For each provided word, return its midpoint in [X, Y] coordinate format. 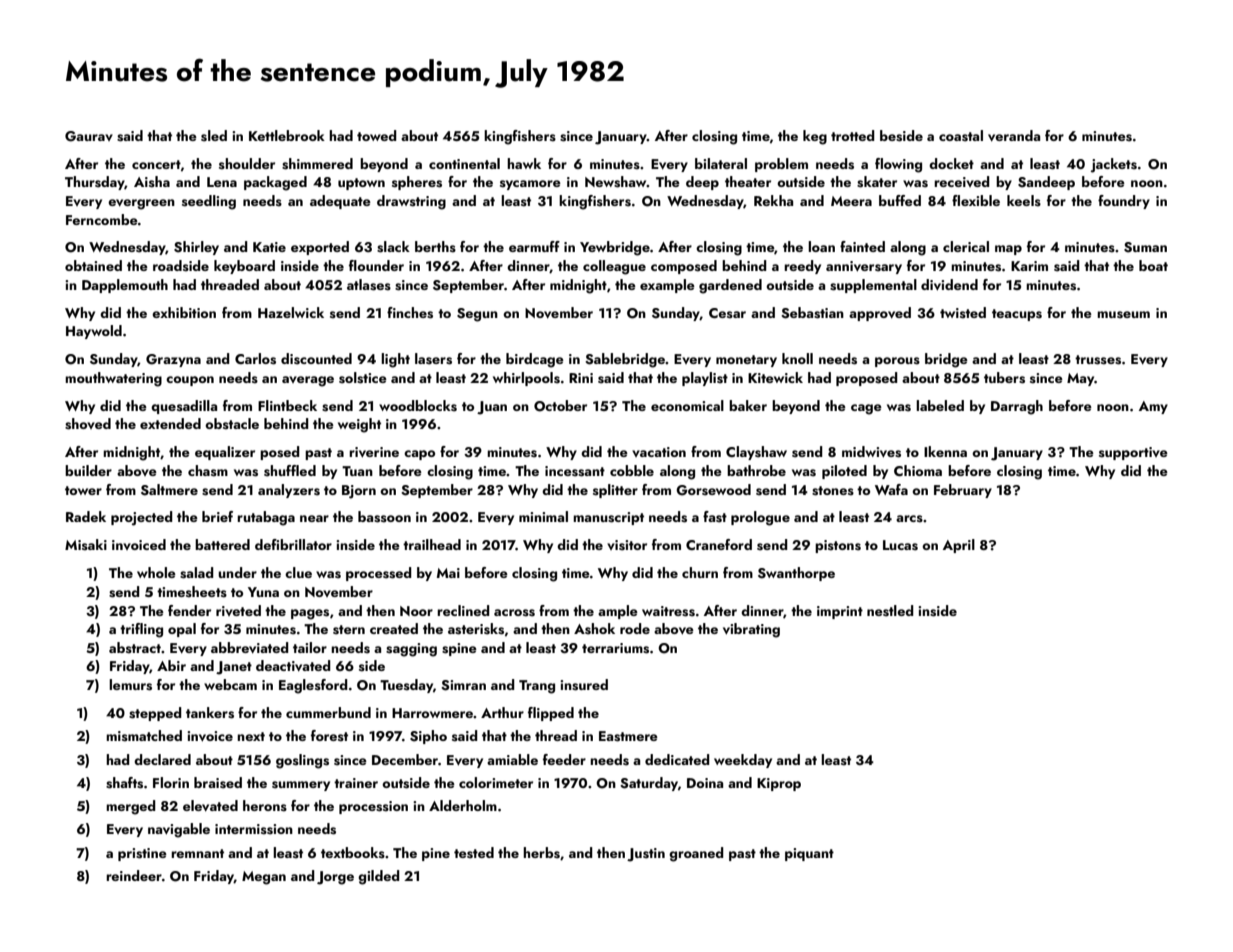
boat [1153, 265]
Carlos [255, 359]
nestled [890, 611]
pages [310, 614]
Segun [477, 315]
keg [815, 137]
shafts [124, 783]
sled [214, 136]
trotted [853, 135]
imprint [840, 612]
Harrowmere [432, 713]
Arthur [502, 712]
